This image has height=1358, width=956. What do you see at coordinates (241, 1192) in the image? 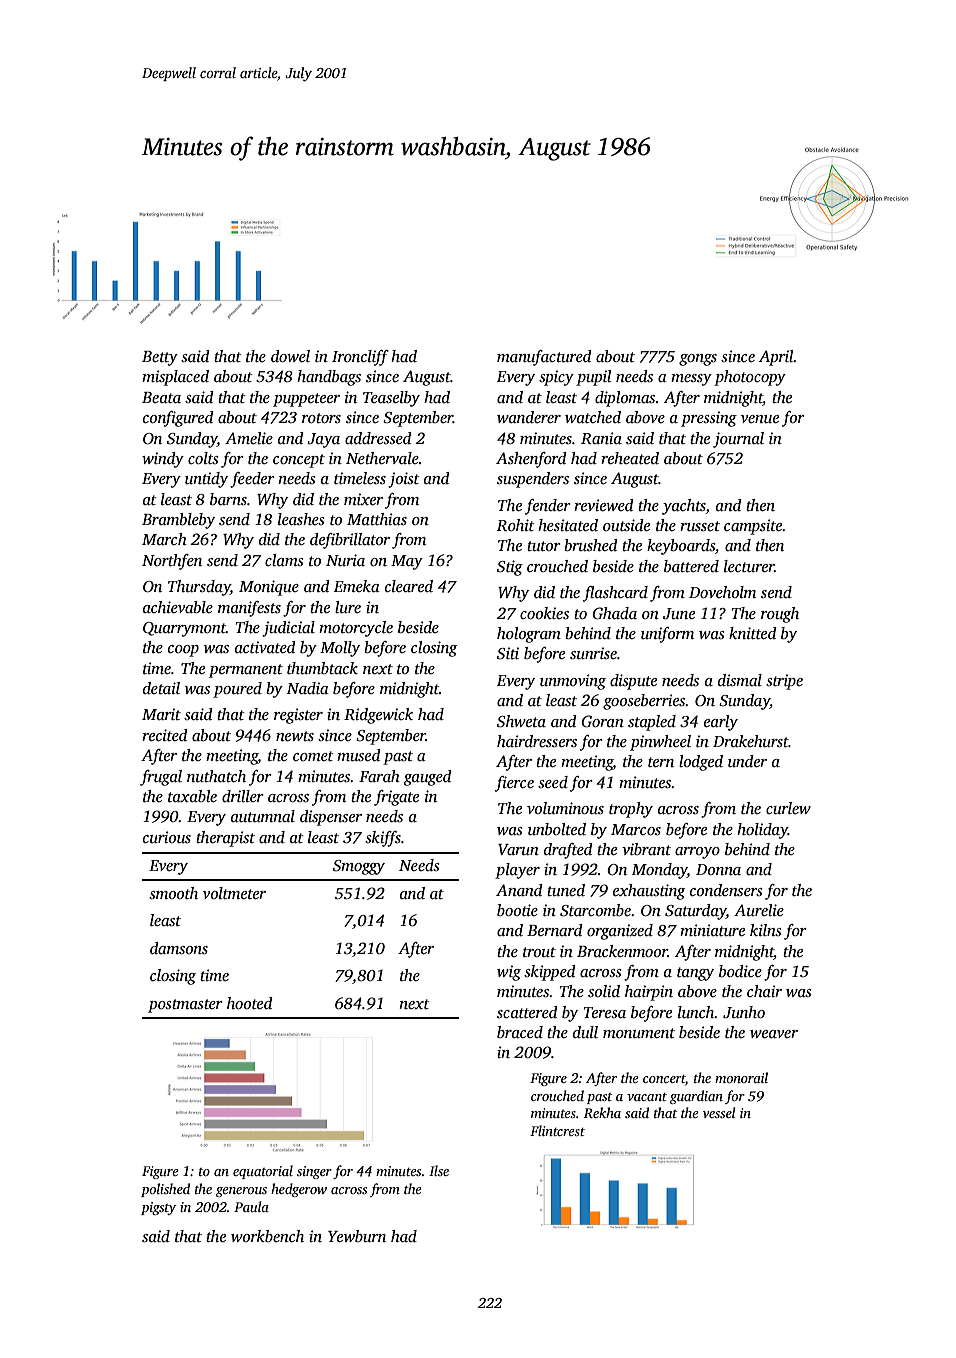
I see `generous` at bounding box center [241, 1192].
